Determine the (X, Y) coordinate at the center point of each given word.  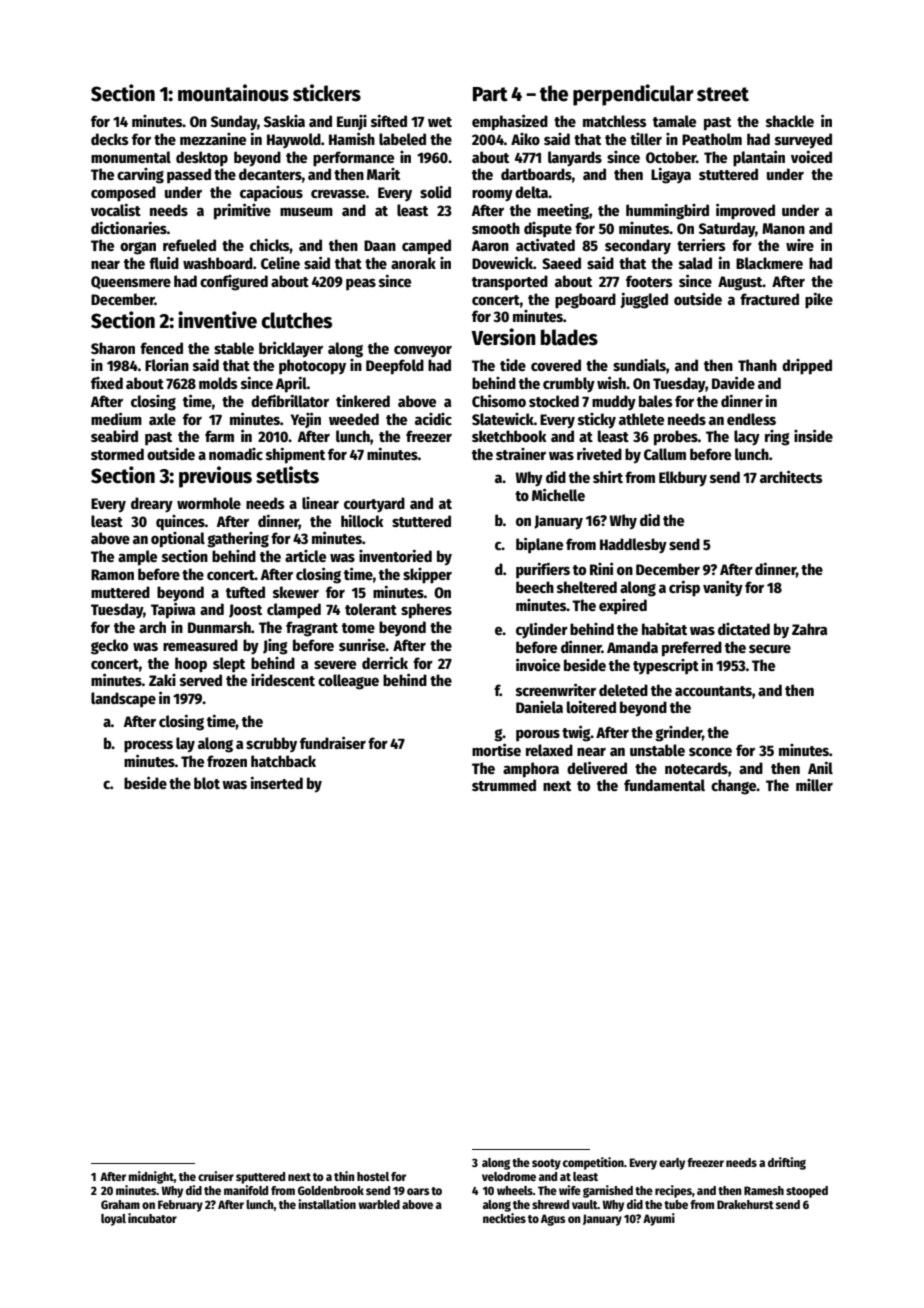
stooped (807, 1192)
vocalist (116, 209)
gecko (109, 647)
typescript (666, 667)
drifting (787, 1163)
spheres (426, 611)
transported (510, 282)
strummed (504, 785)
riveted (599, 453)
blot (207, 783)
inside (813, 435)
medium (116, 418)
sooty (546, 1164)
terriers (701, 244)
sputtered (260, 1178)
